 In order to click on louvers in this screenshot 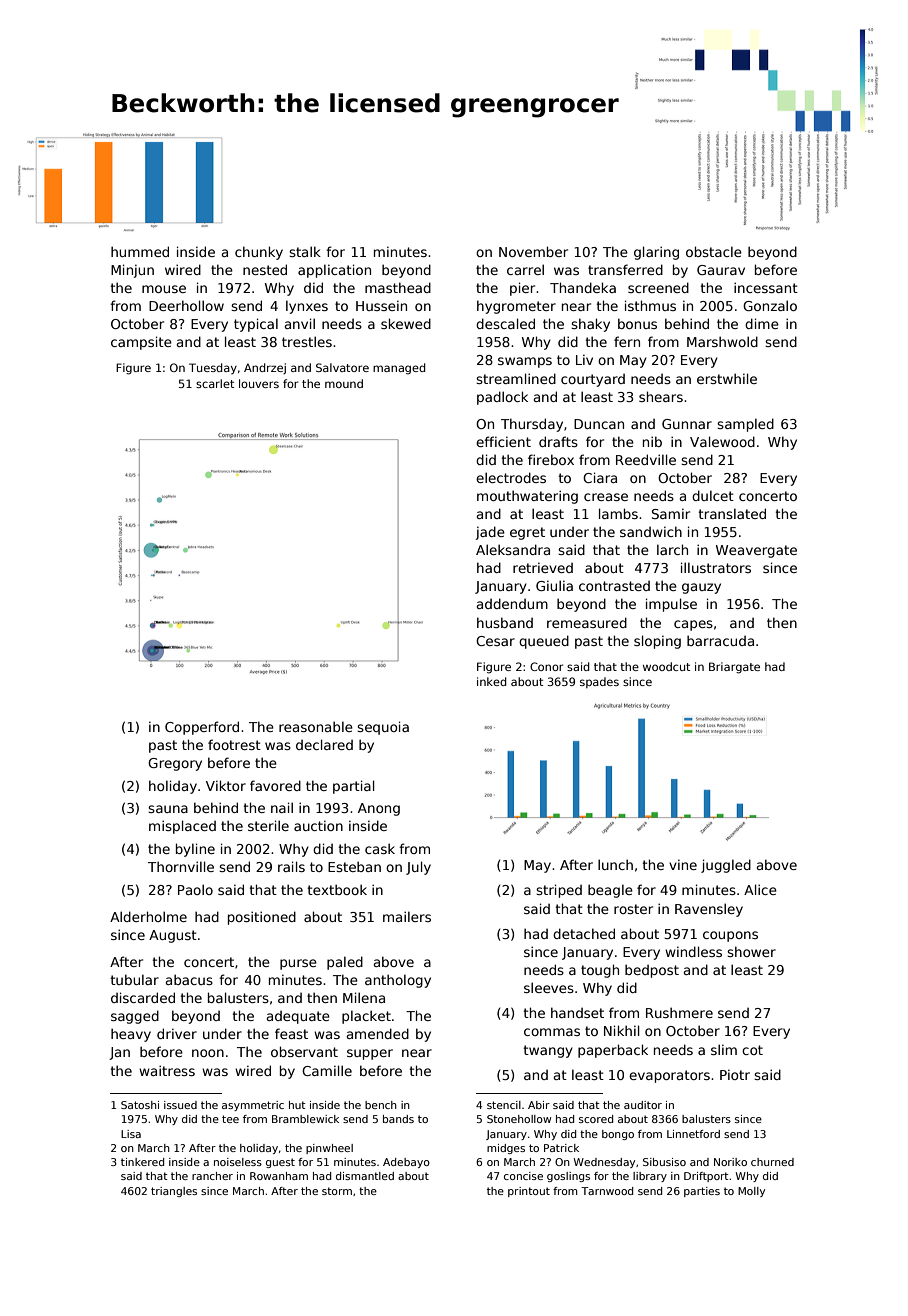, I will do `click(259, 383)`.
